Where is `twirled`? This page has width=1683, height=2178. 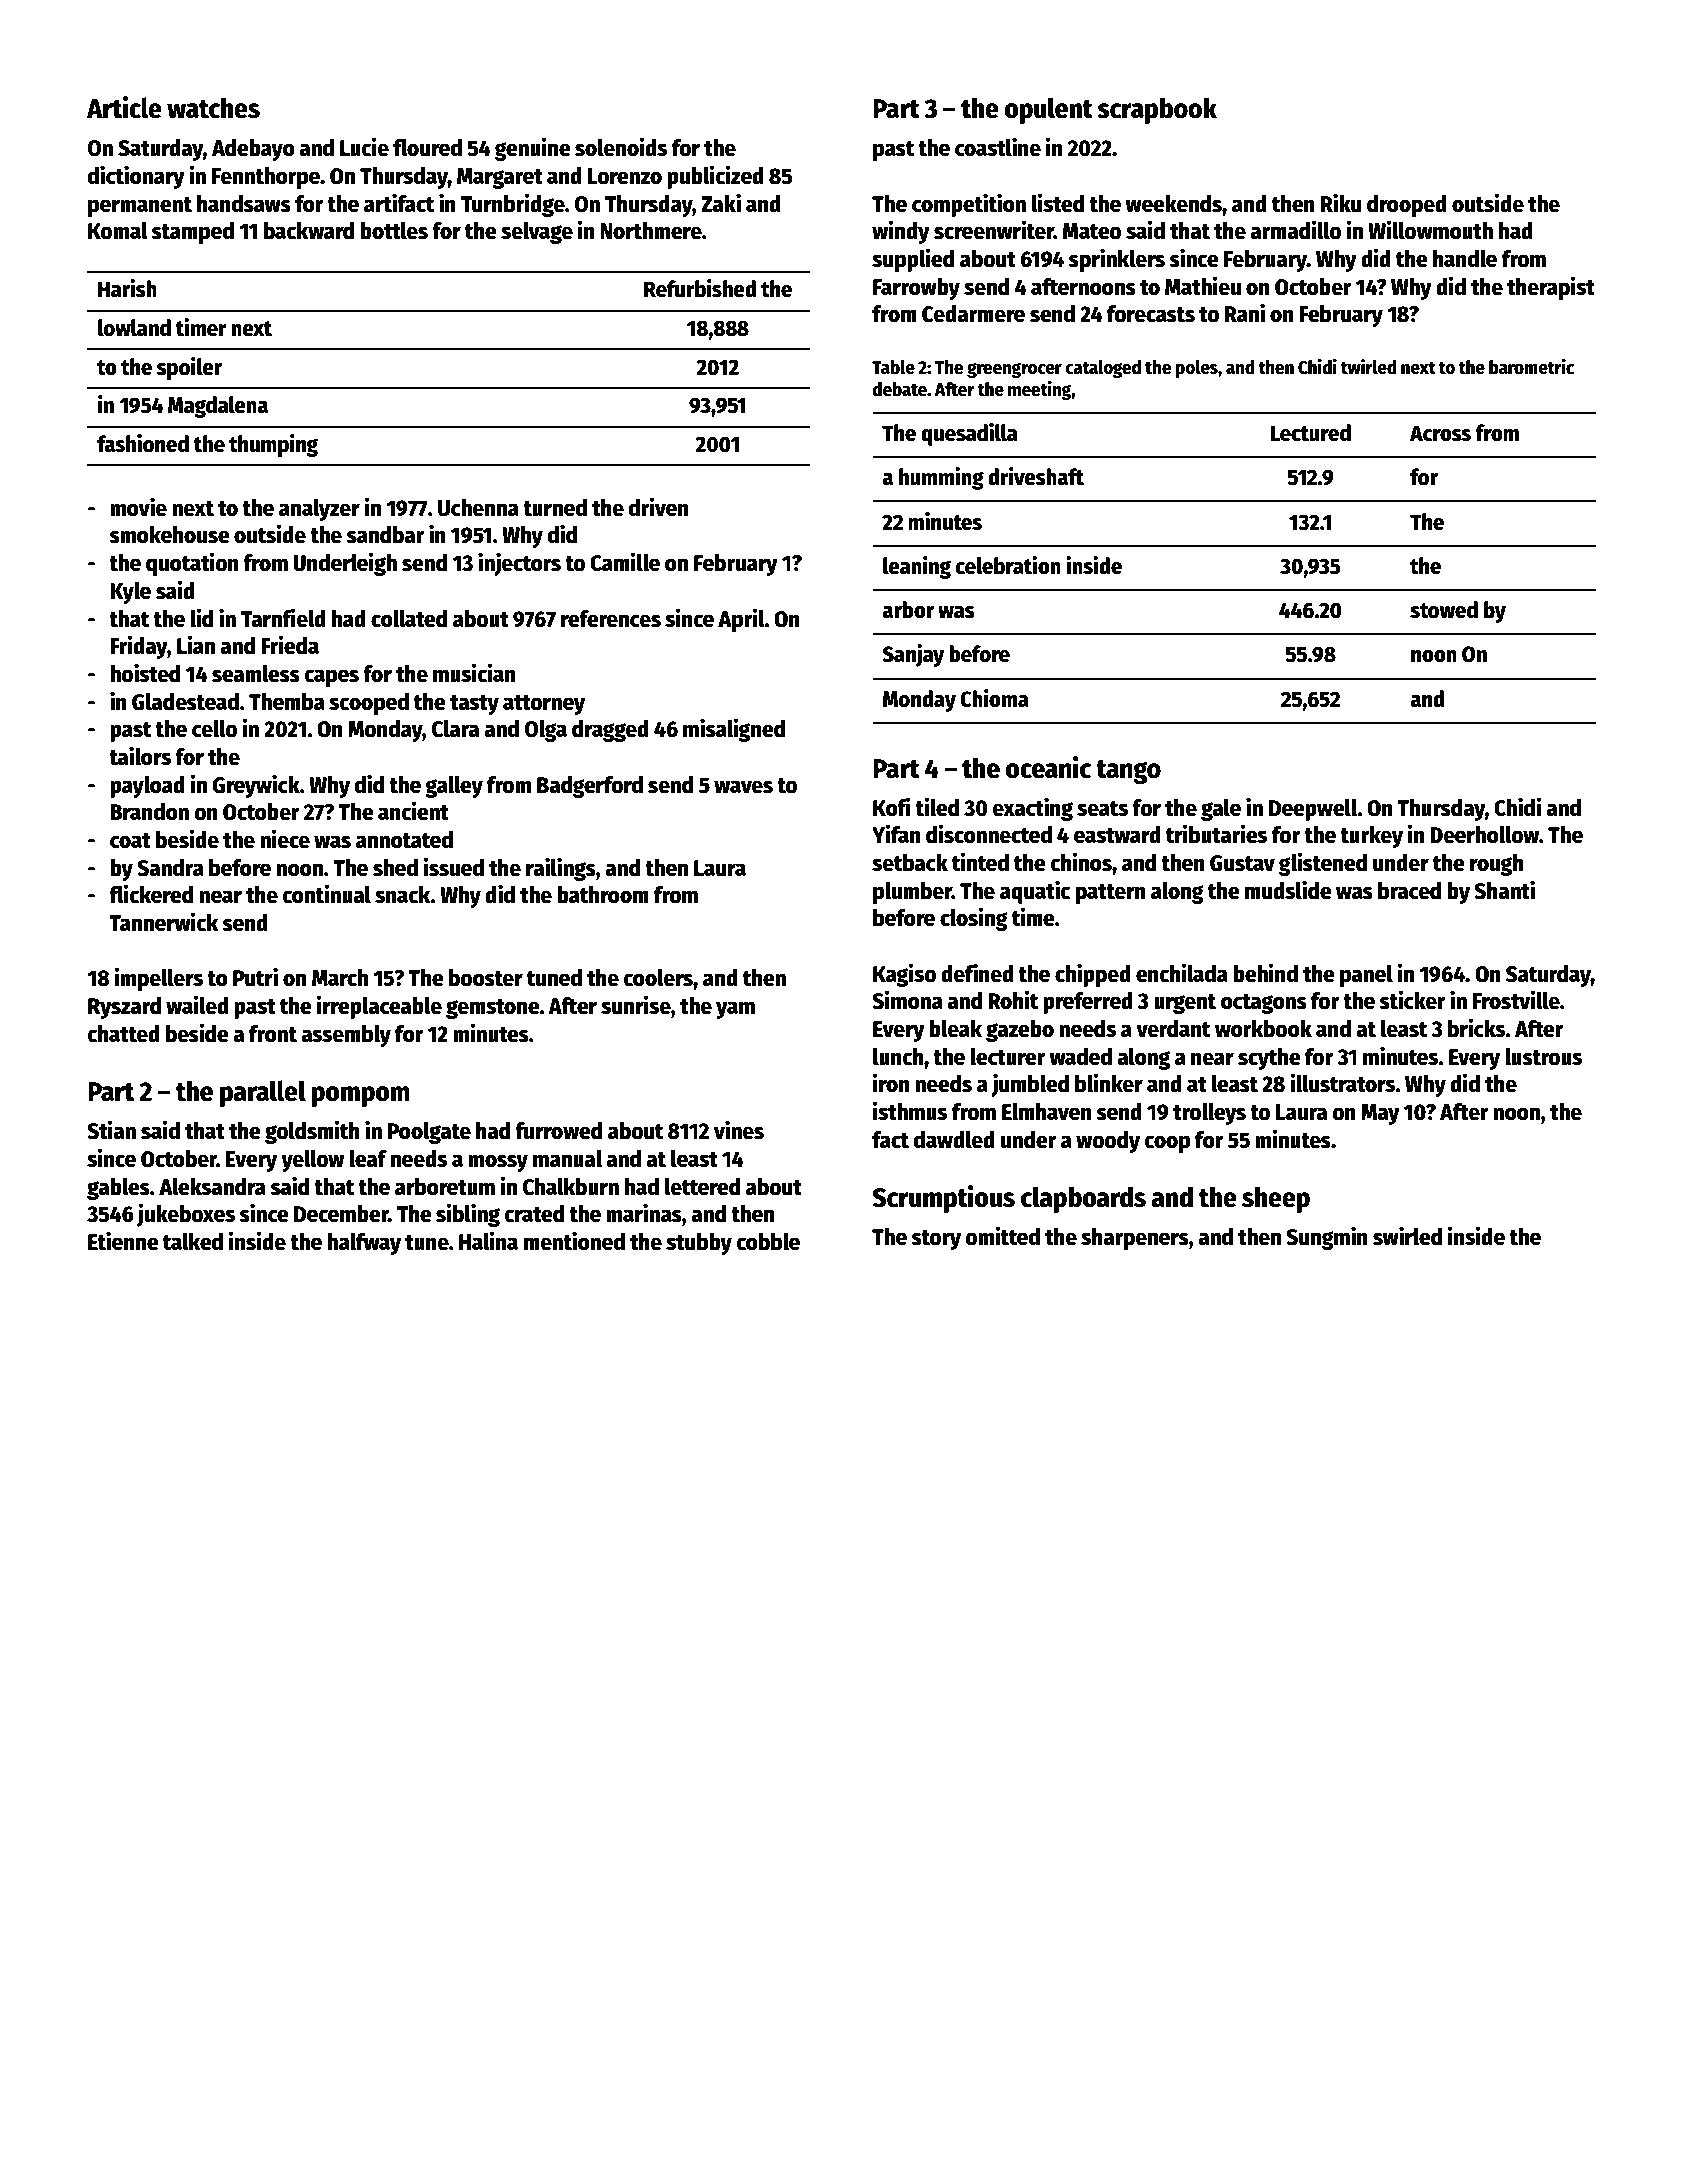
twirled is located at coordinates (1369, 367).
